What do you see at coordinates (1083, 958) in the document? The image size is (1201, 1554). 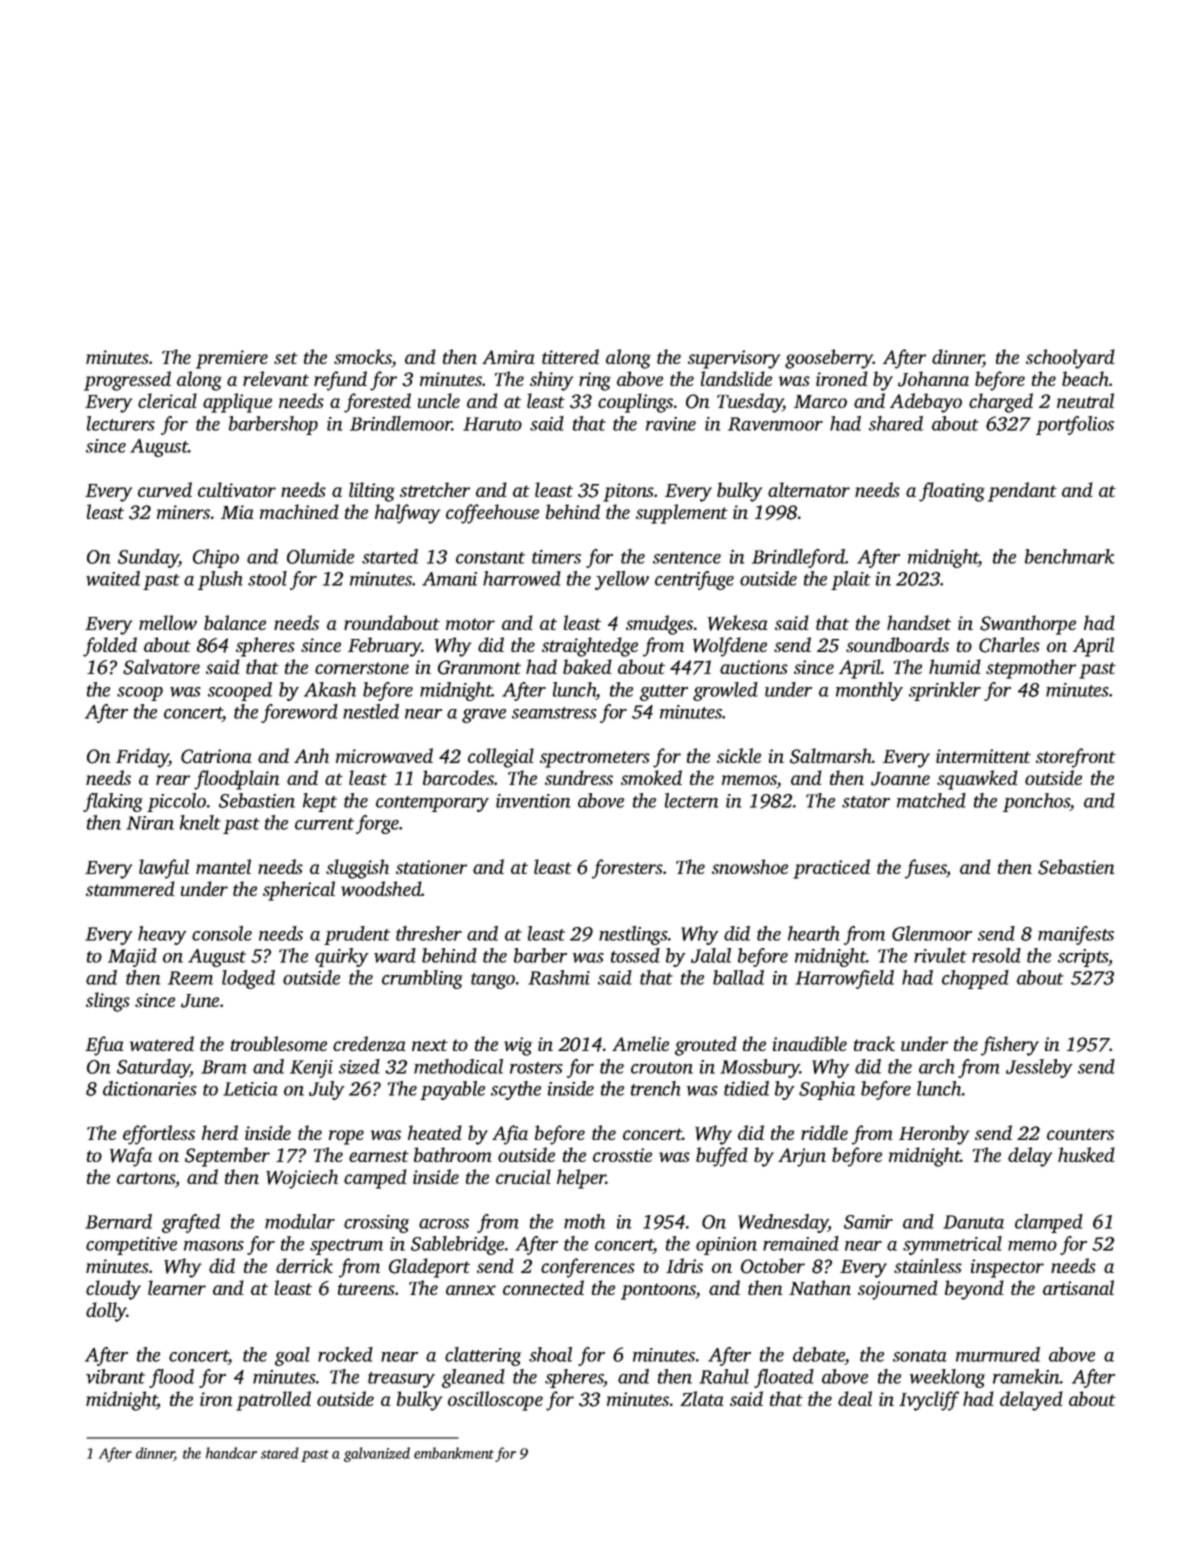 I see `scripts` at bounding box center [1083, 958].
